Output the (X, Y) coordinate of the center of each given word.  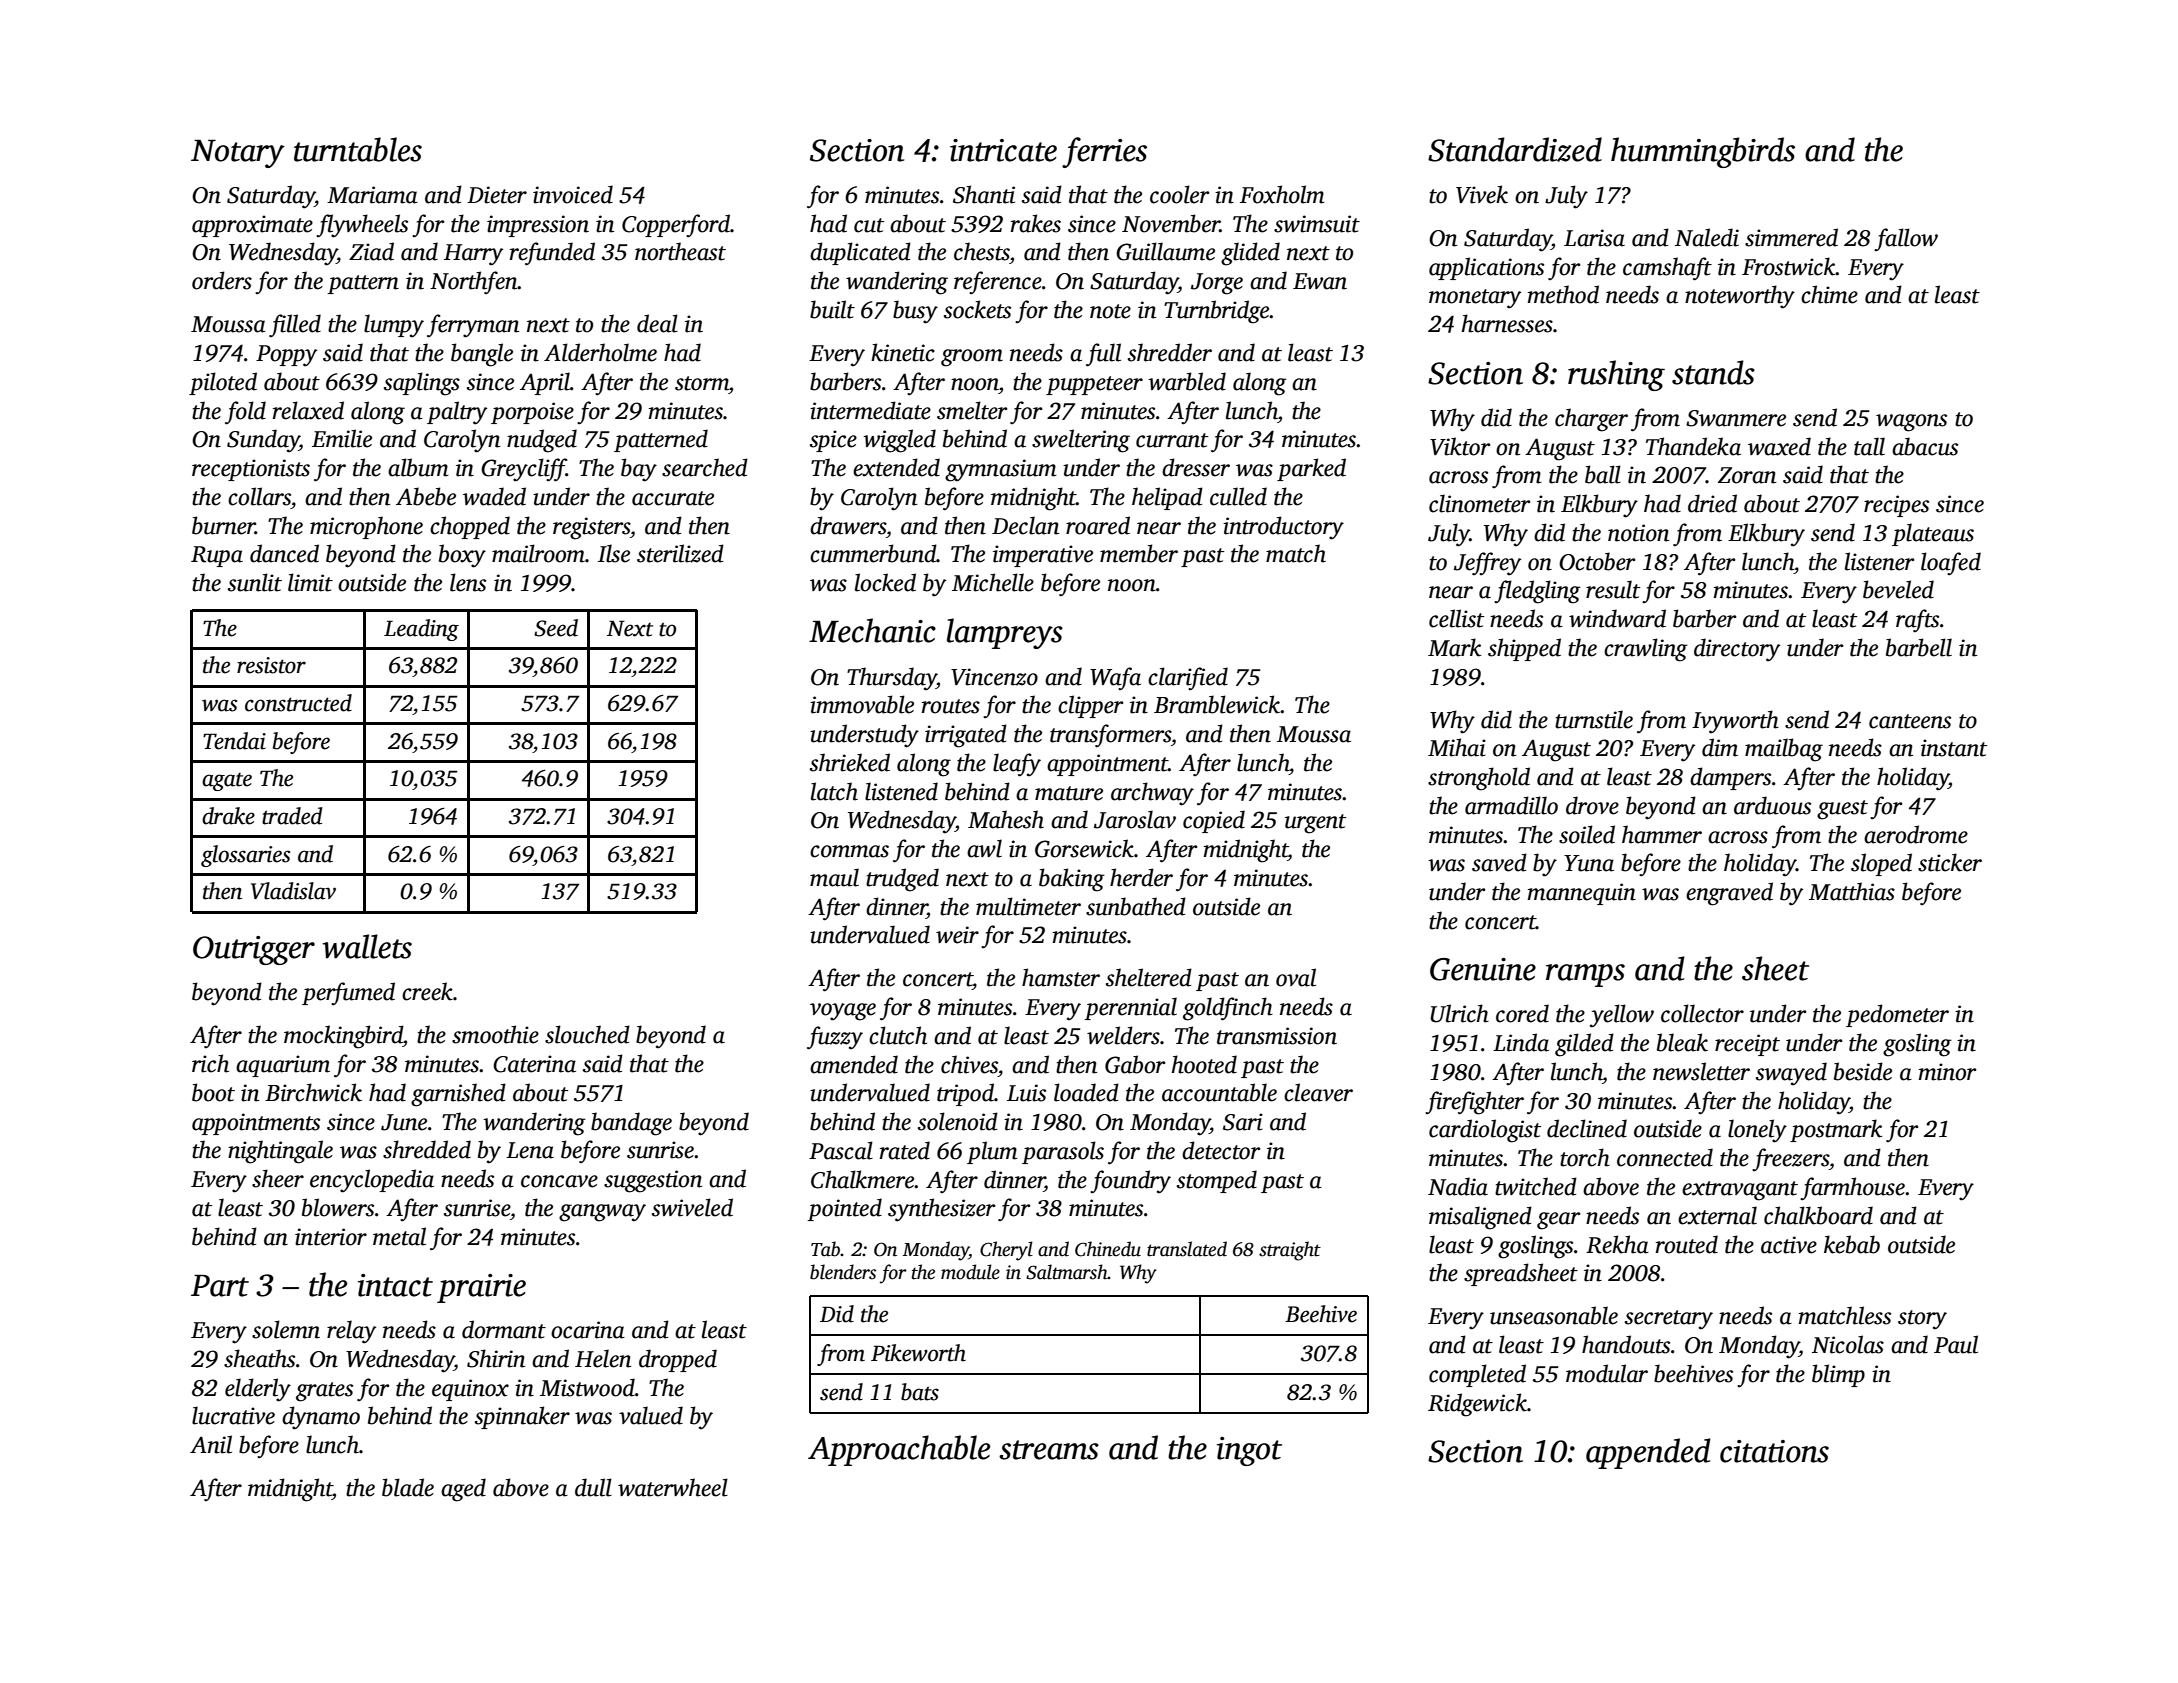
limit (310, 582)
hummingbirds (1703, 152)
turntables (358, 149)
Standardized (1515, 149)
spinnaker (522, 1417)
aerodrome (1916, 834)
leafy (1017, 765)
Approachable (899, 1450)
